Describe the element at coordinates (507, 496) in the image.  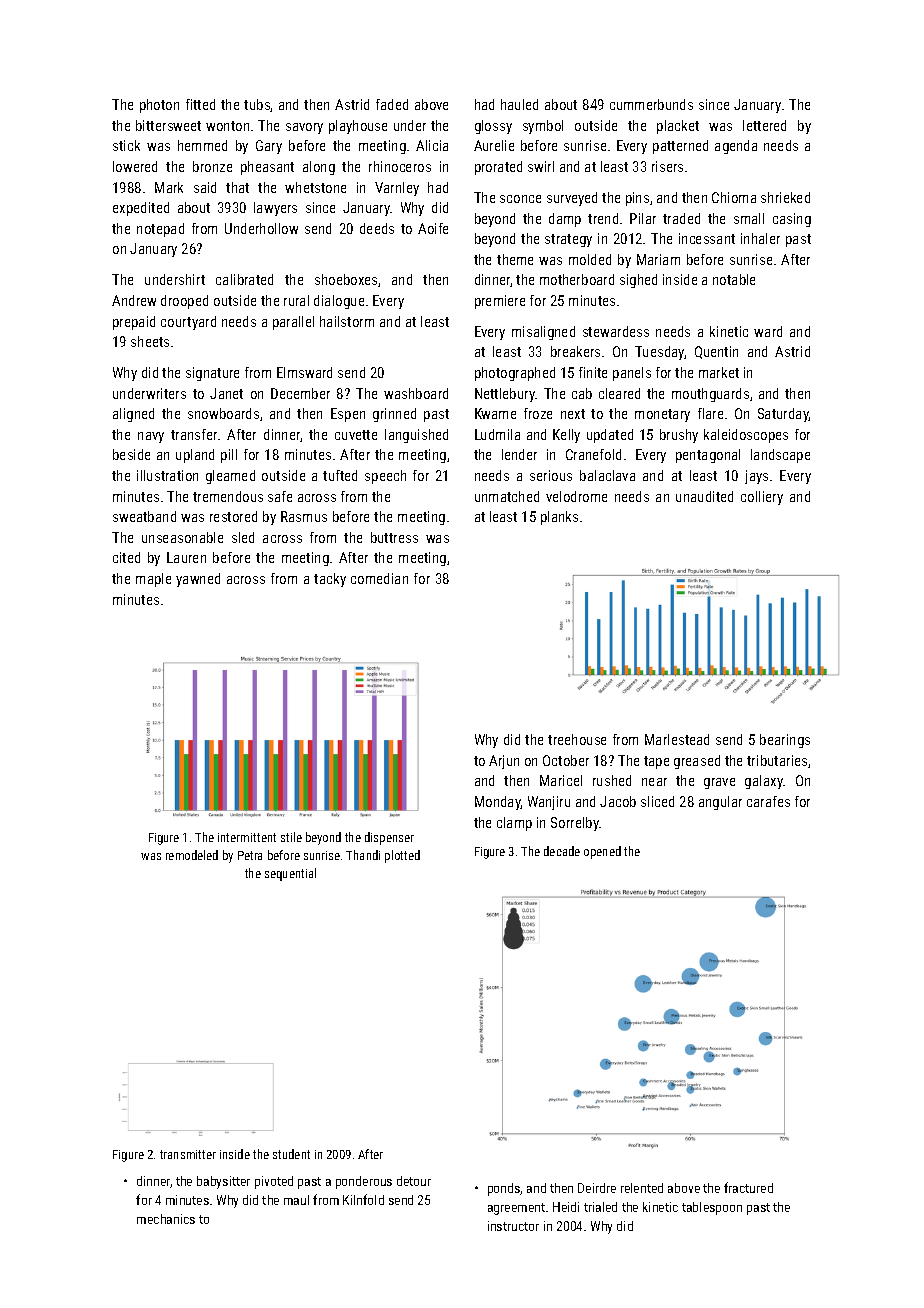
I see `unmatched` at that location.
